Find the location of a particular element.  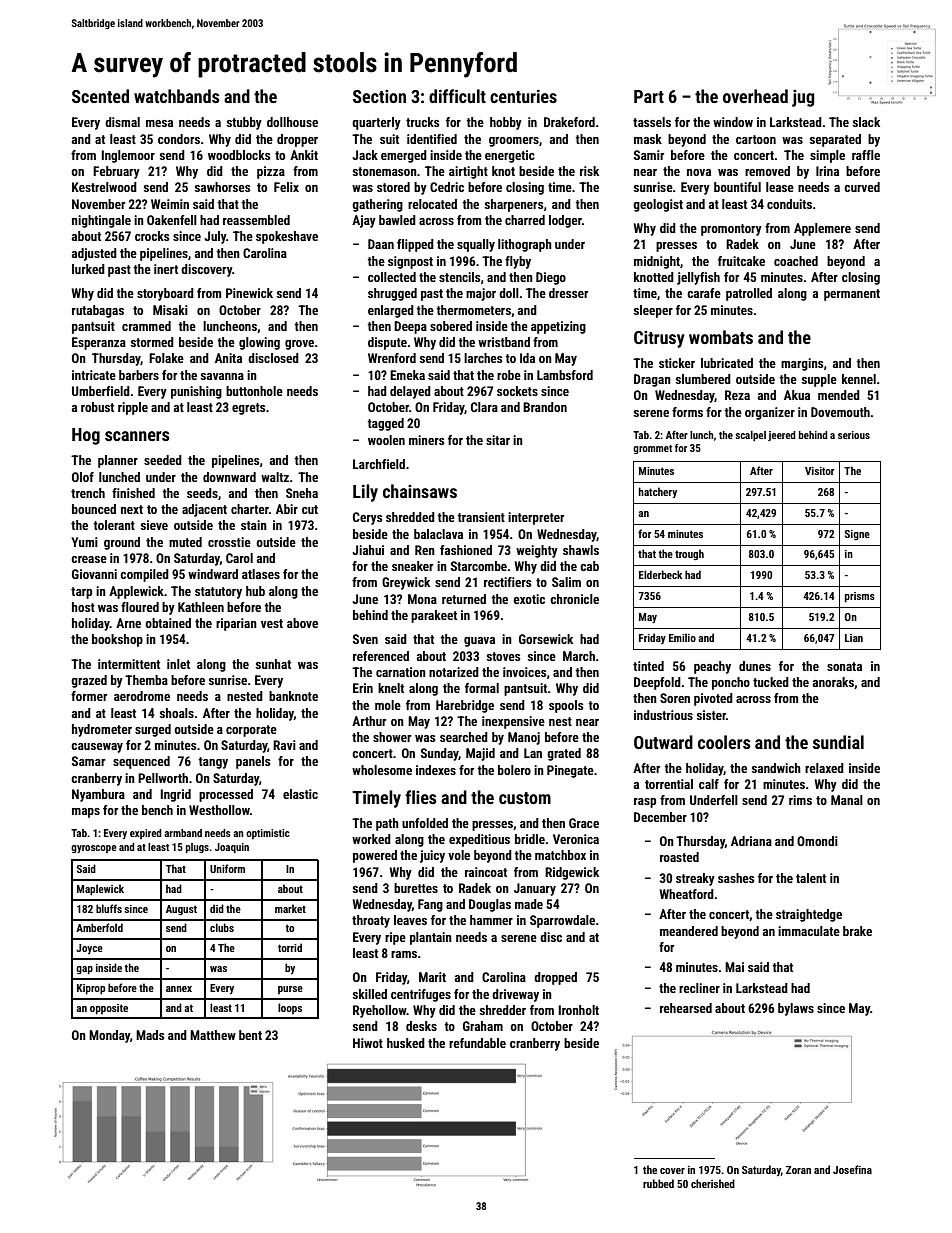

Mads is located at coordinates (150, 1035).
